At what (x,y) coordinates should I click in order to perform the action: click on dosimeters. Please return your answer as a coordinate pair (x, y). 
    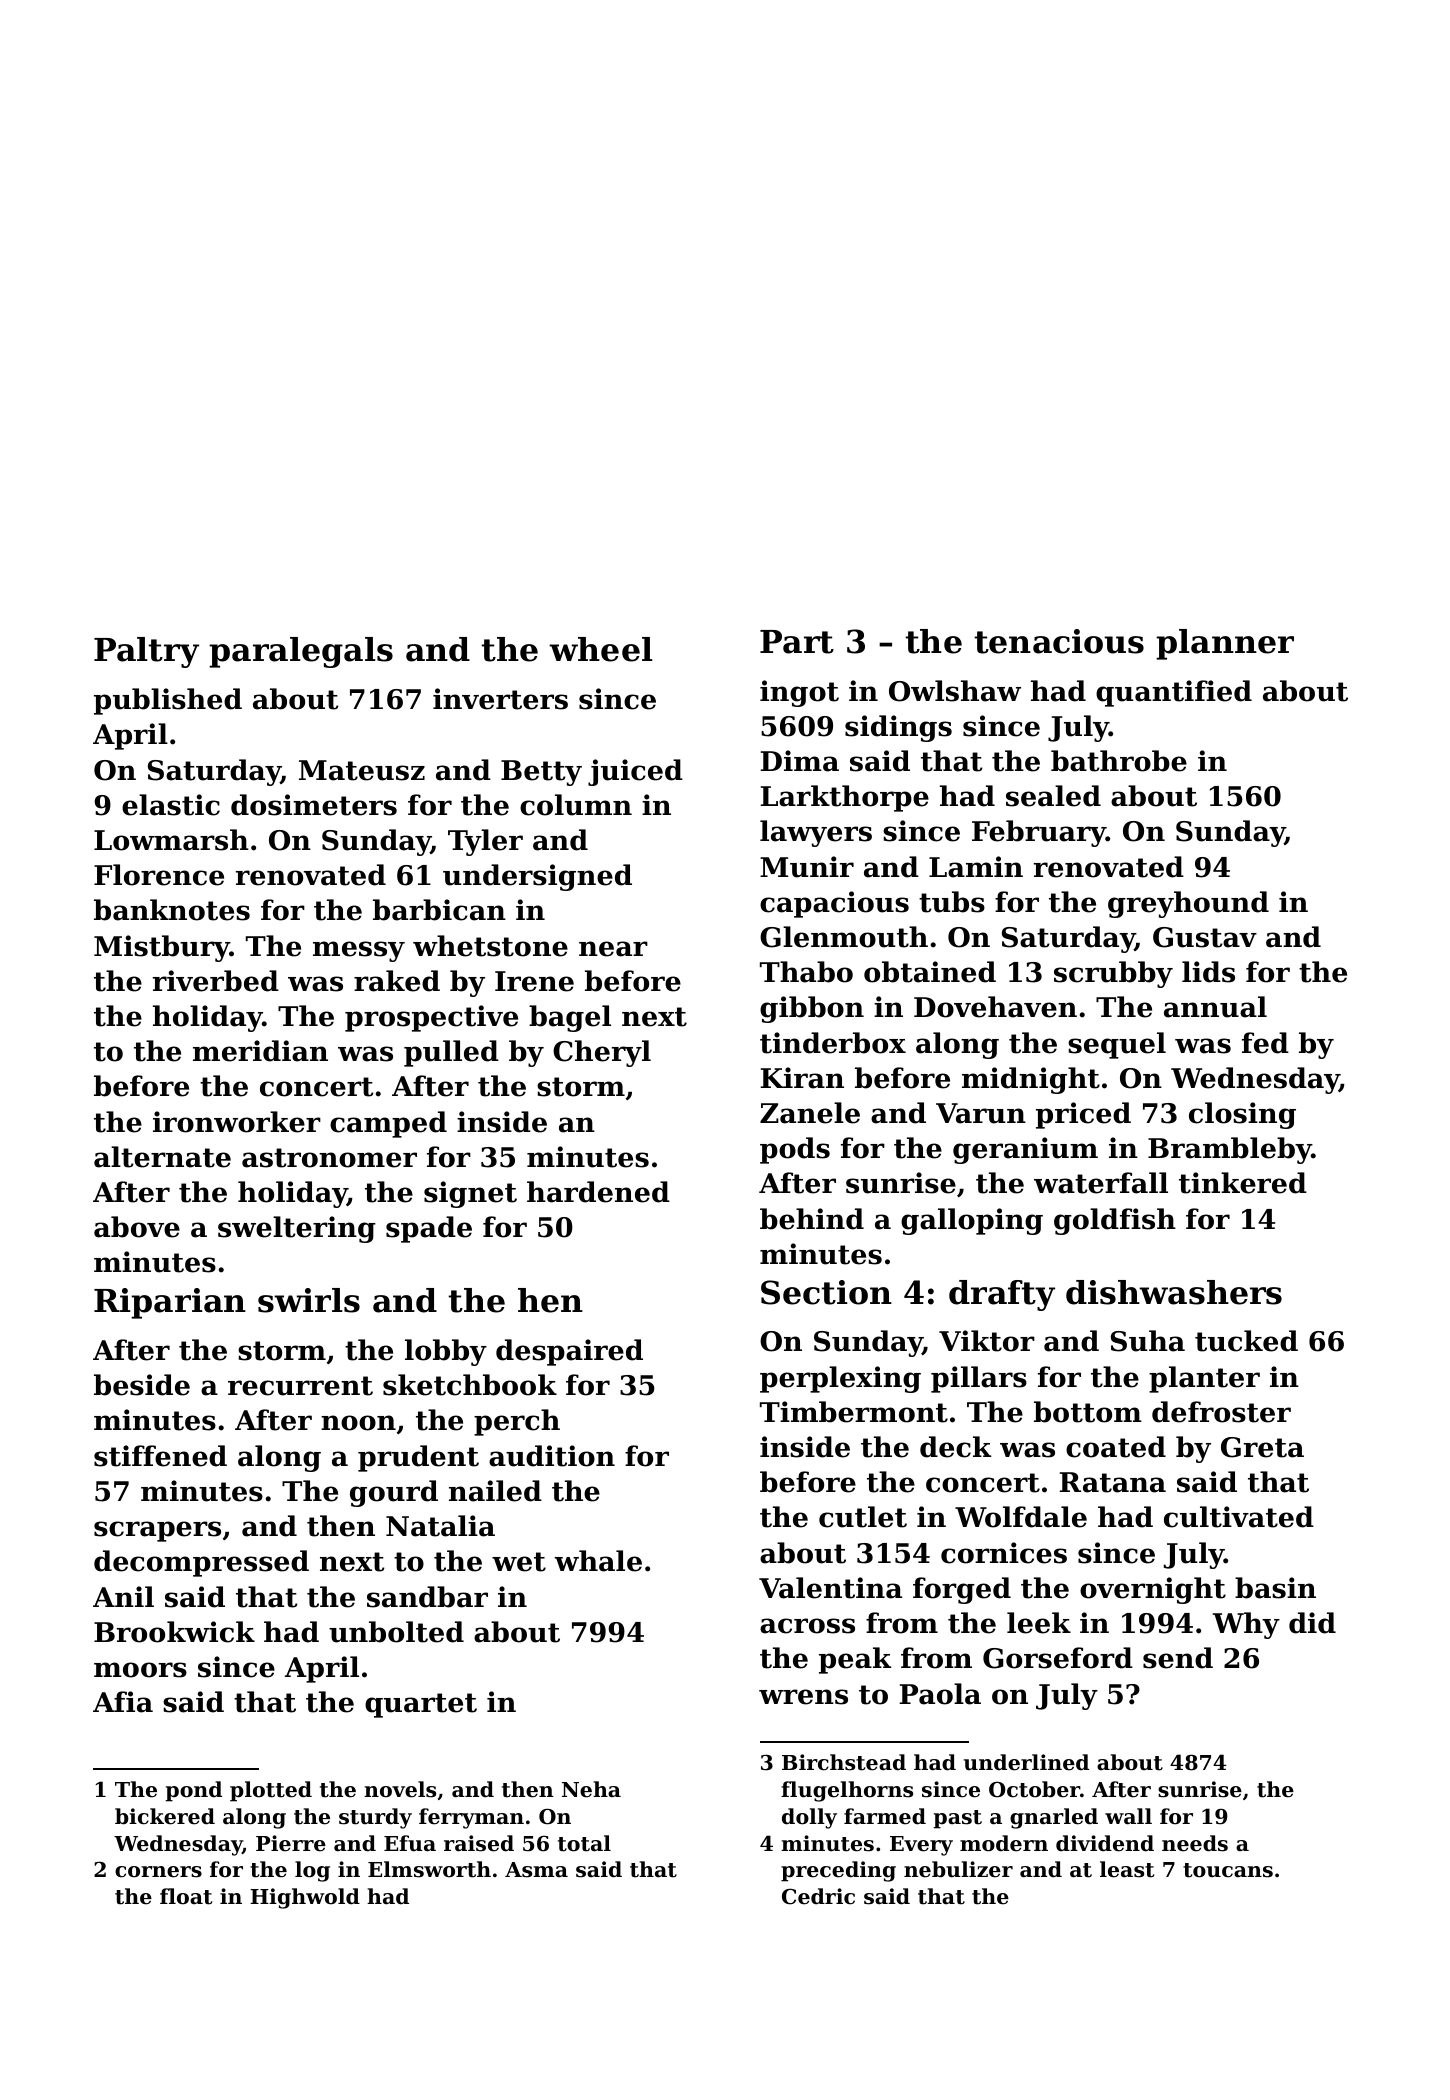
    Looking at the image, I should click on (314, 805).
